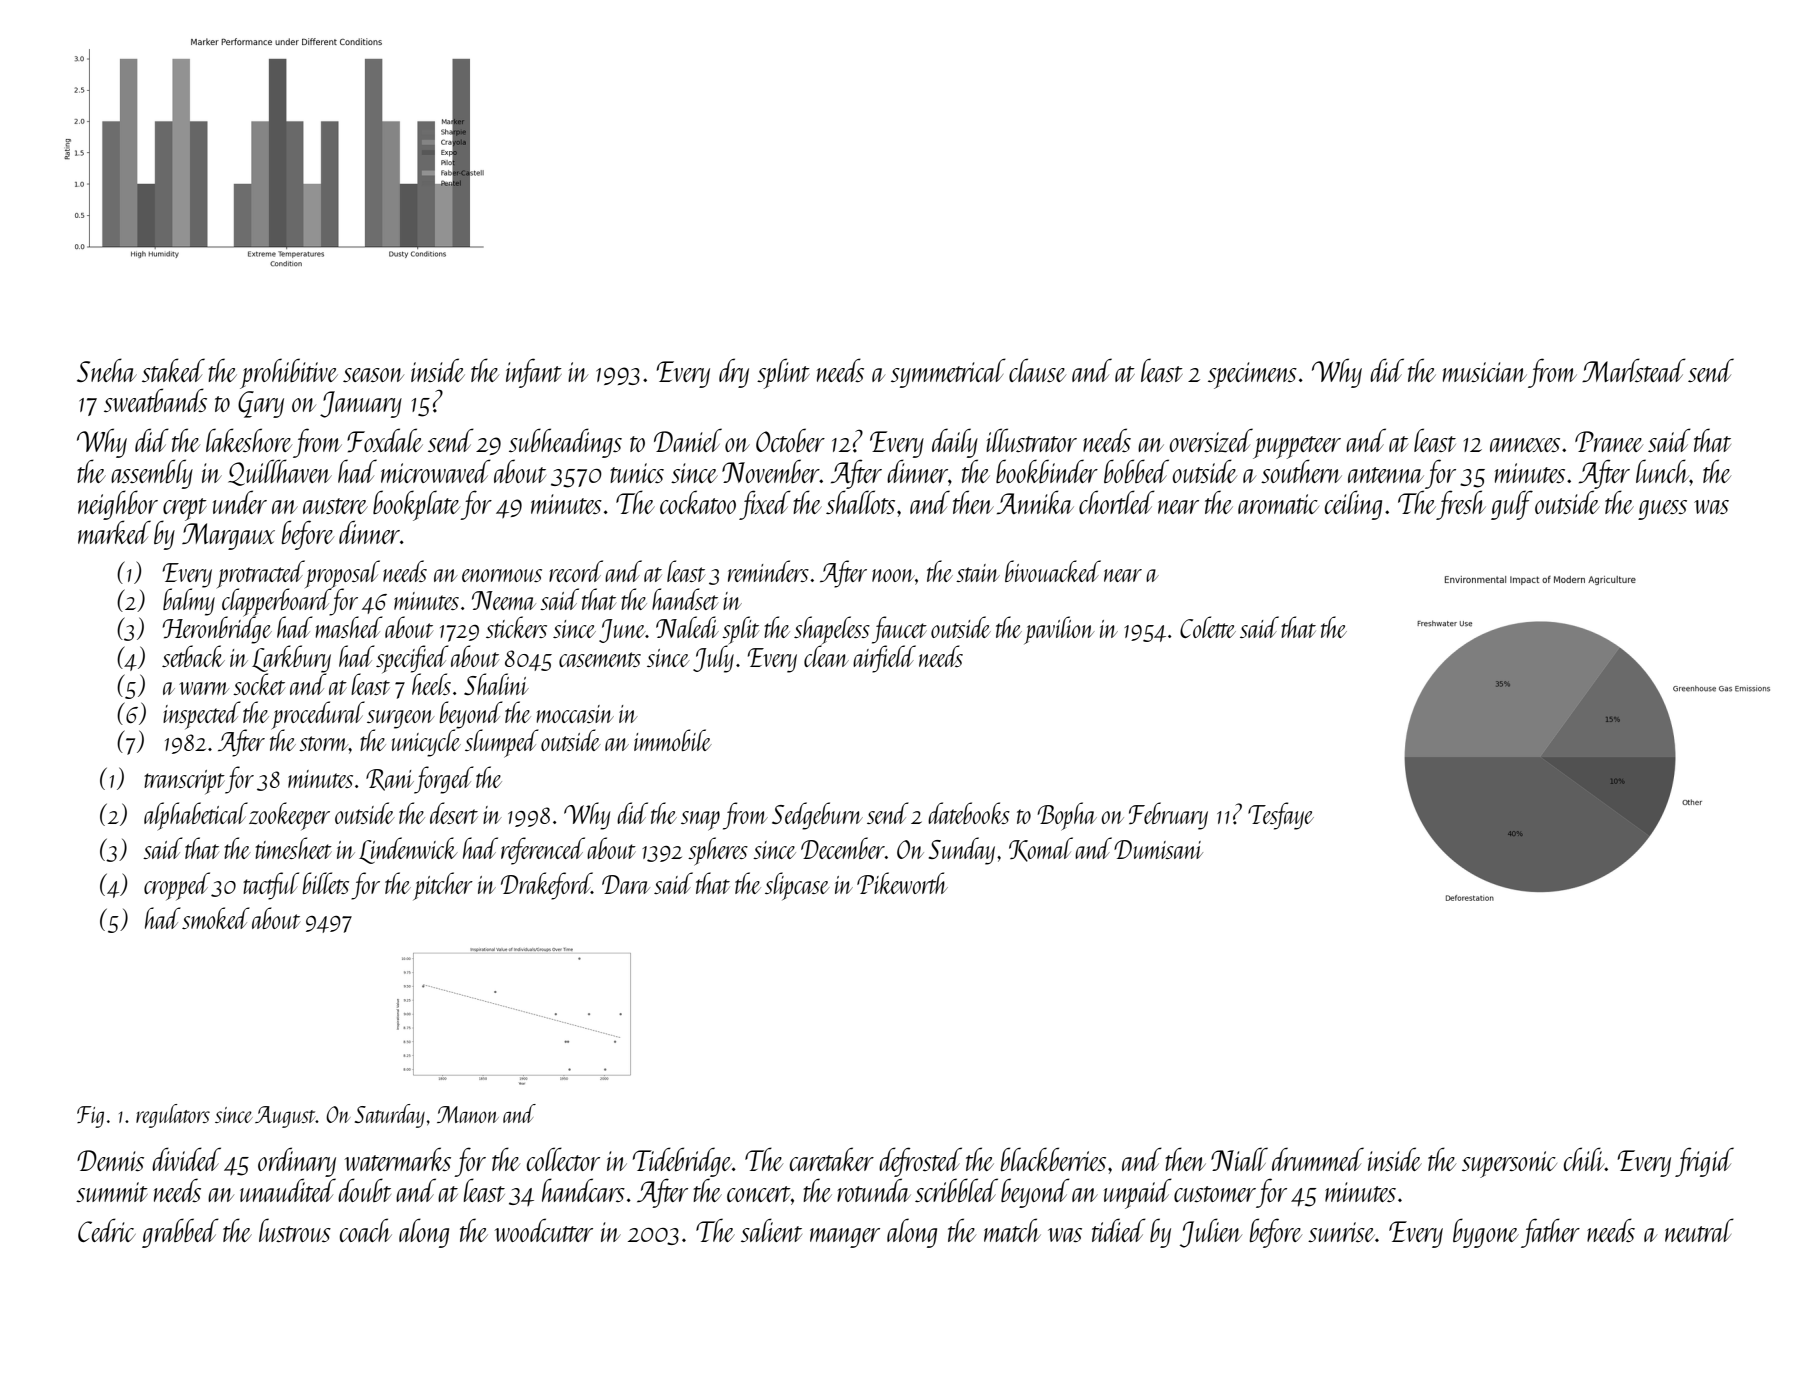 The height and width of the document is (1396, 1807). Describe the element at coordinates (180, 1233) in the document. I see `grabbed` at that location.
